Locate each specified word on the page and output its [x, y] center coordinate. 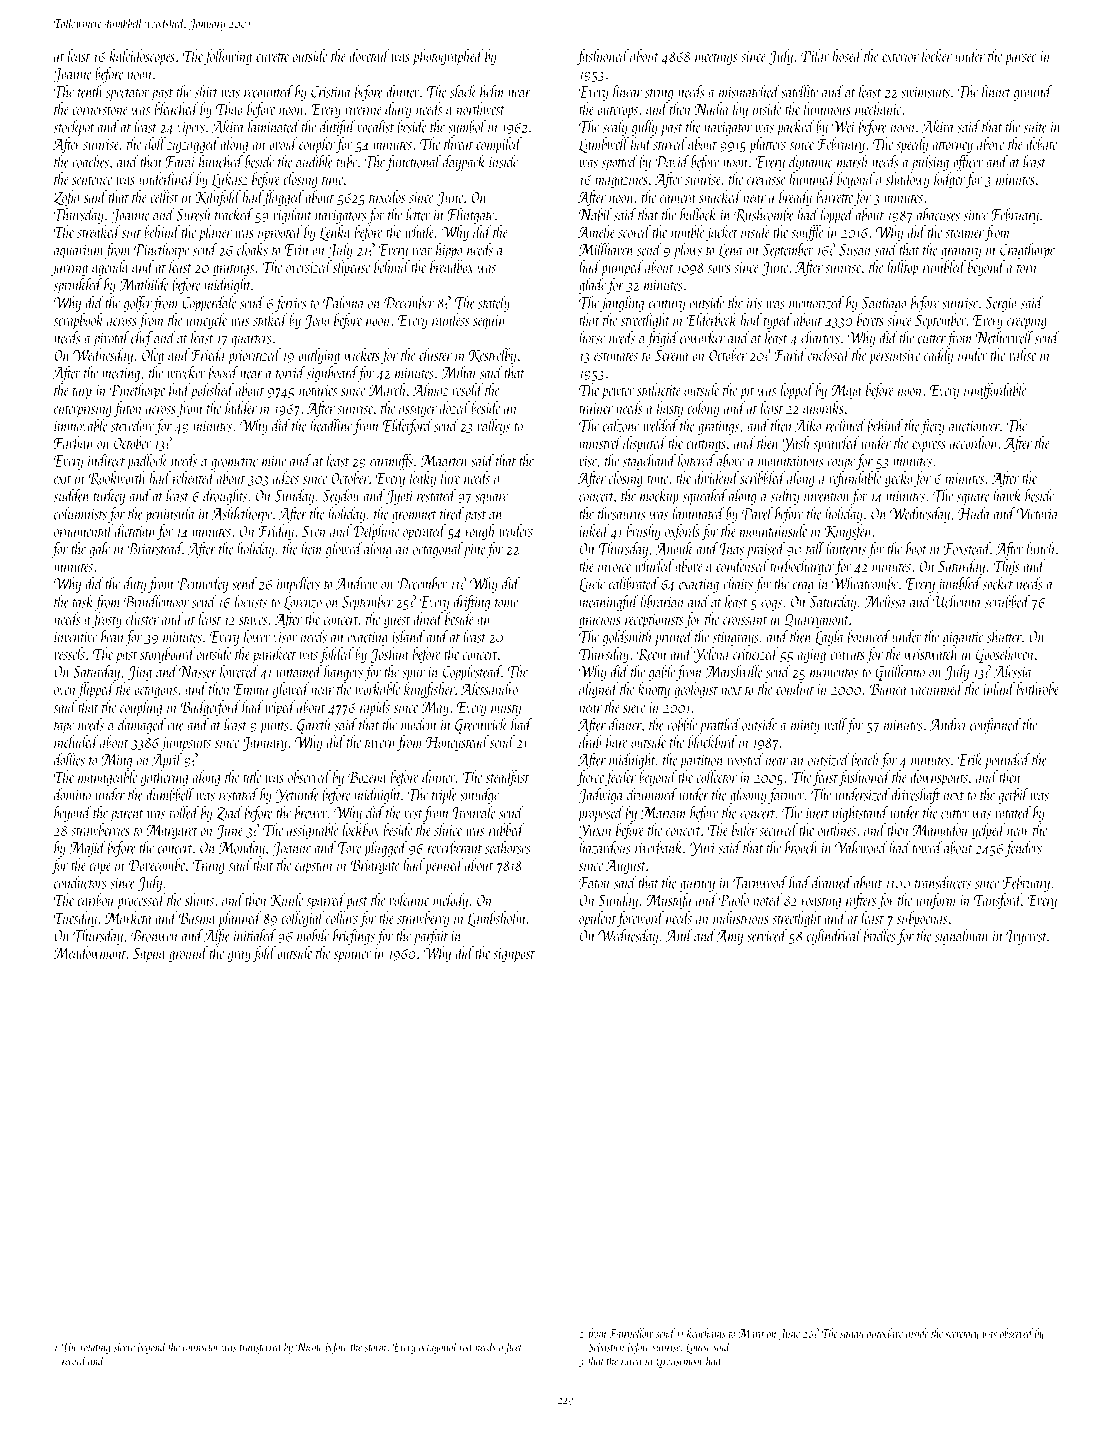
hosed [847, 55]
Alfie [217, 936]
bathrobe [1038, 688]
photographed [448, 57]
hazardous [605, 847]
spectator [128, 95]
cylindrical [834, 936]
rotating [95, 1348]
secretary [962, 1336]
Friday [276, 532]
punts [274, 728]
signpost [514, 955]
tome [506, 603]
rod [466, 1346]
